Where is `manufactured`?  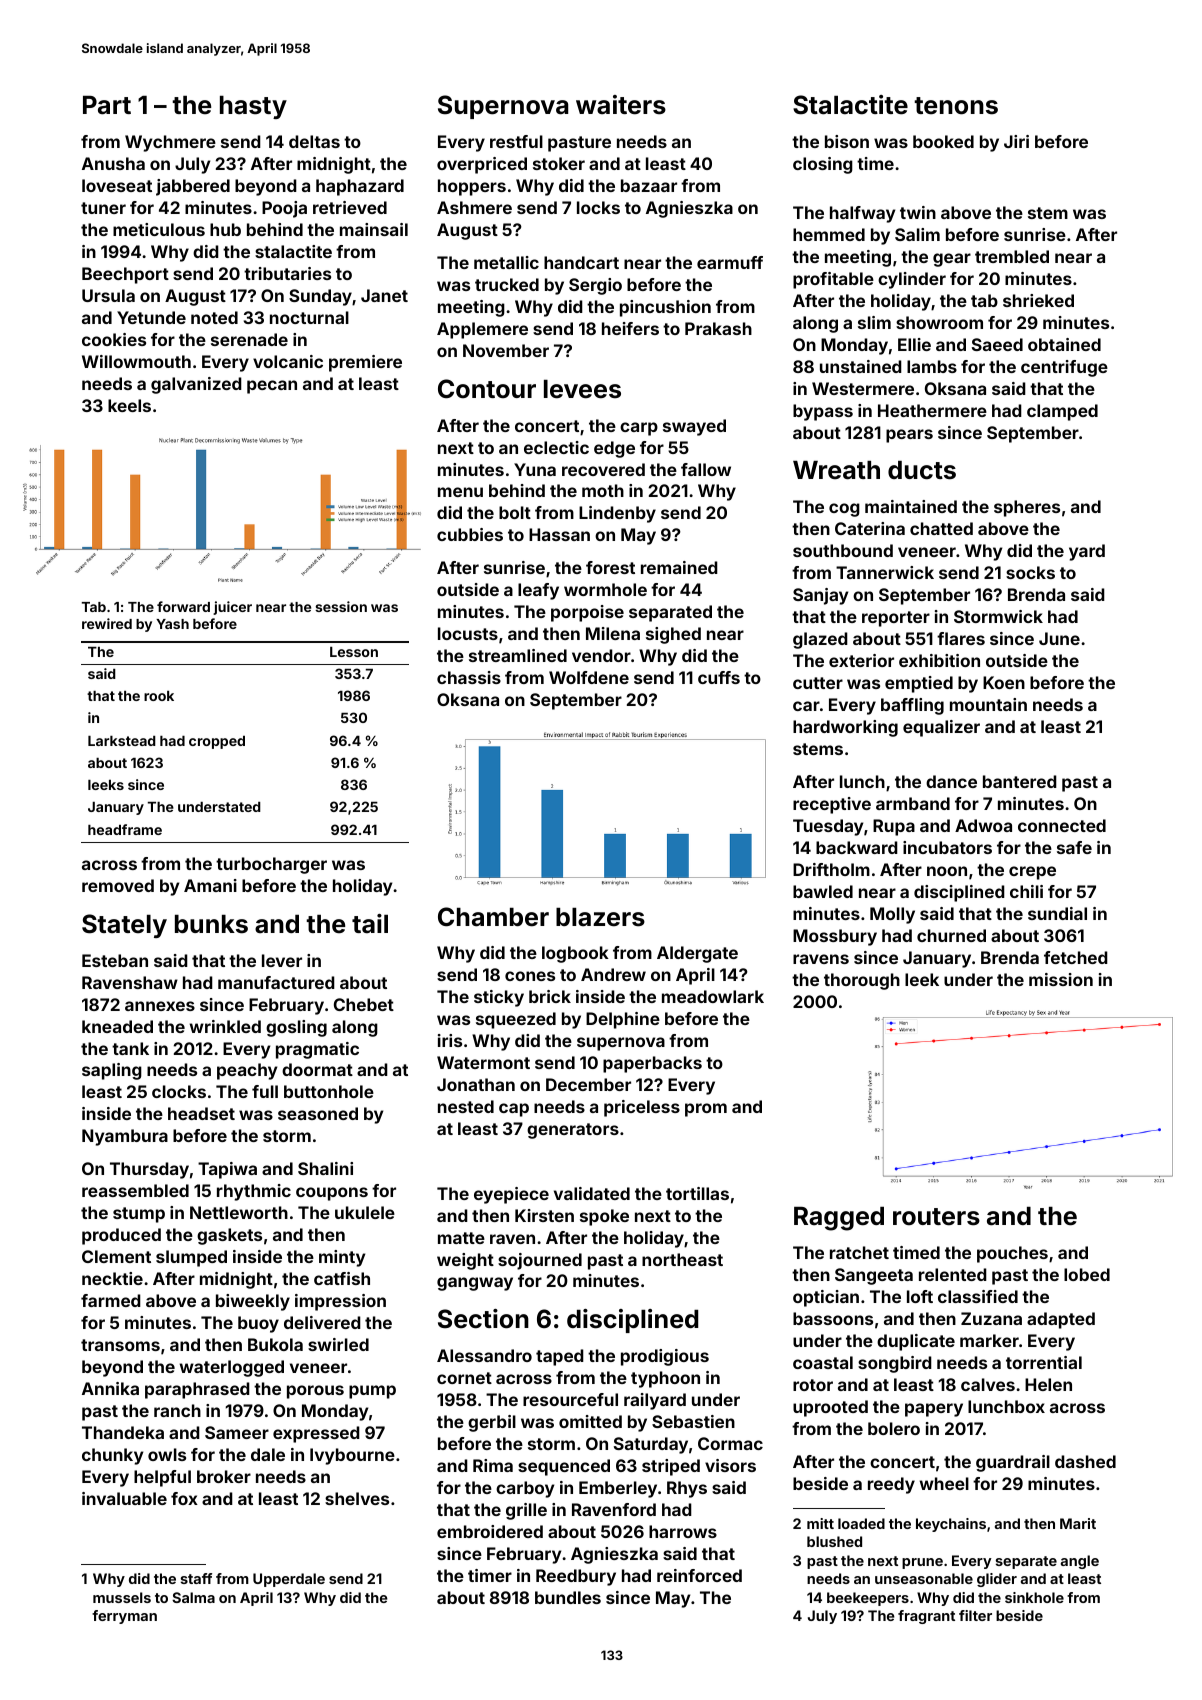
manufactured is located at coordinates (276, 982).
